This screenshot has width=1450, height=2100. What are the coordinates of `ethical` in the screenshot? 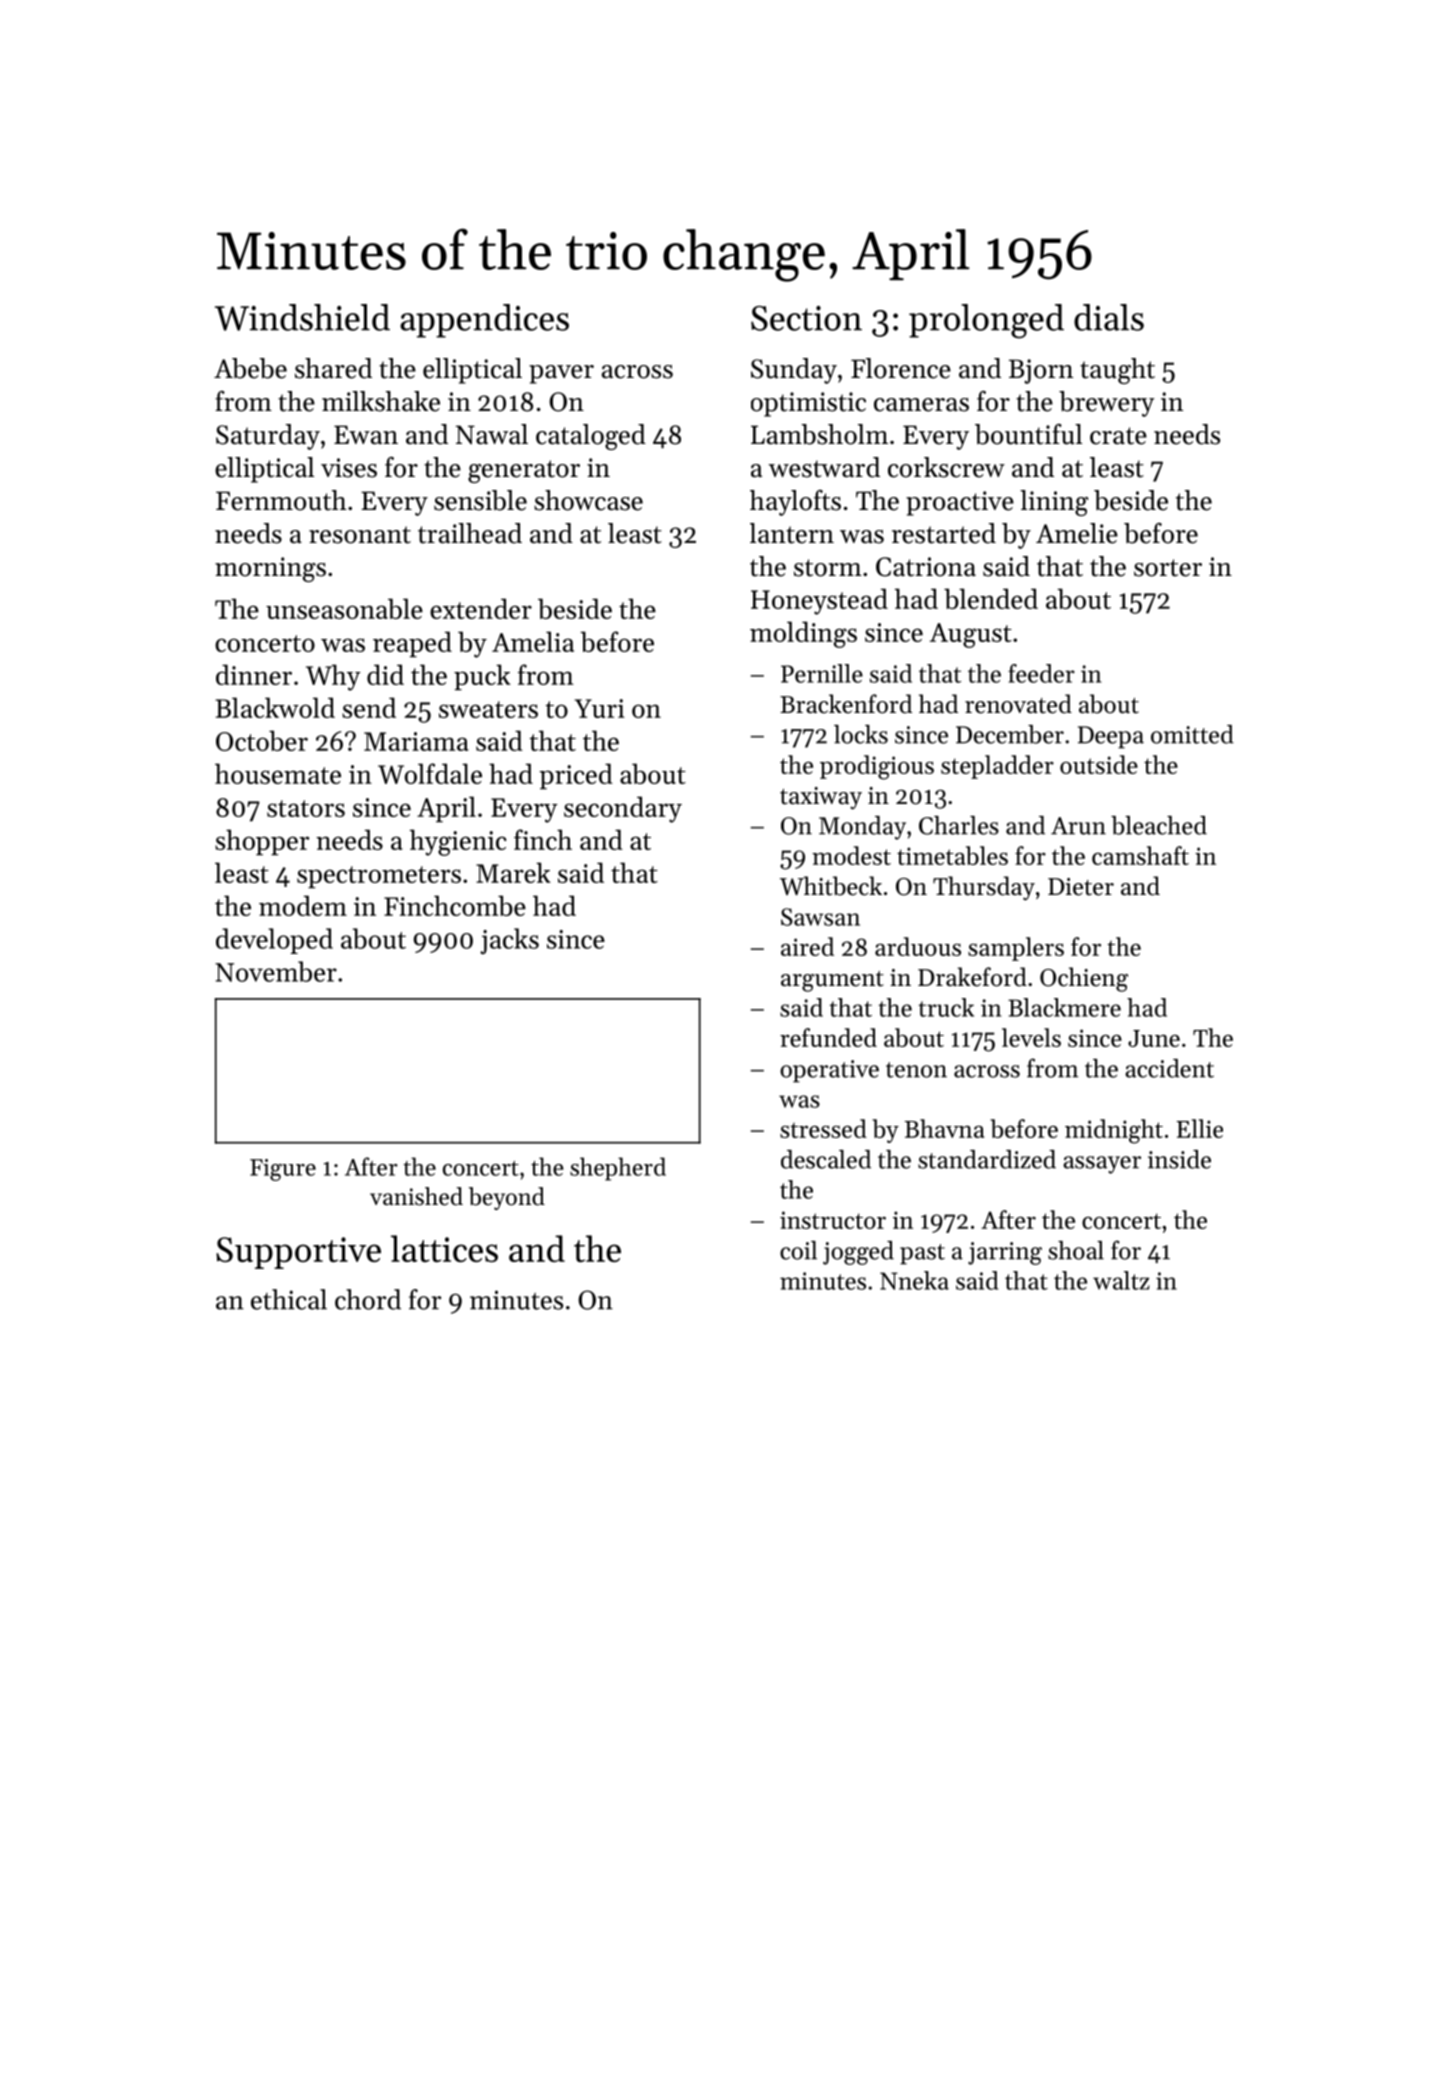 It's located at (289, 1299).
